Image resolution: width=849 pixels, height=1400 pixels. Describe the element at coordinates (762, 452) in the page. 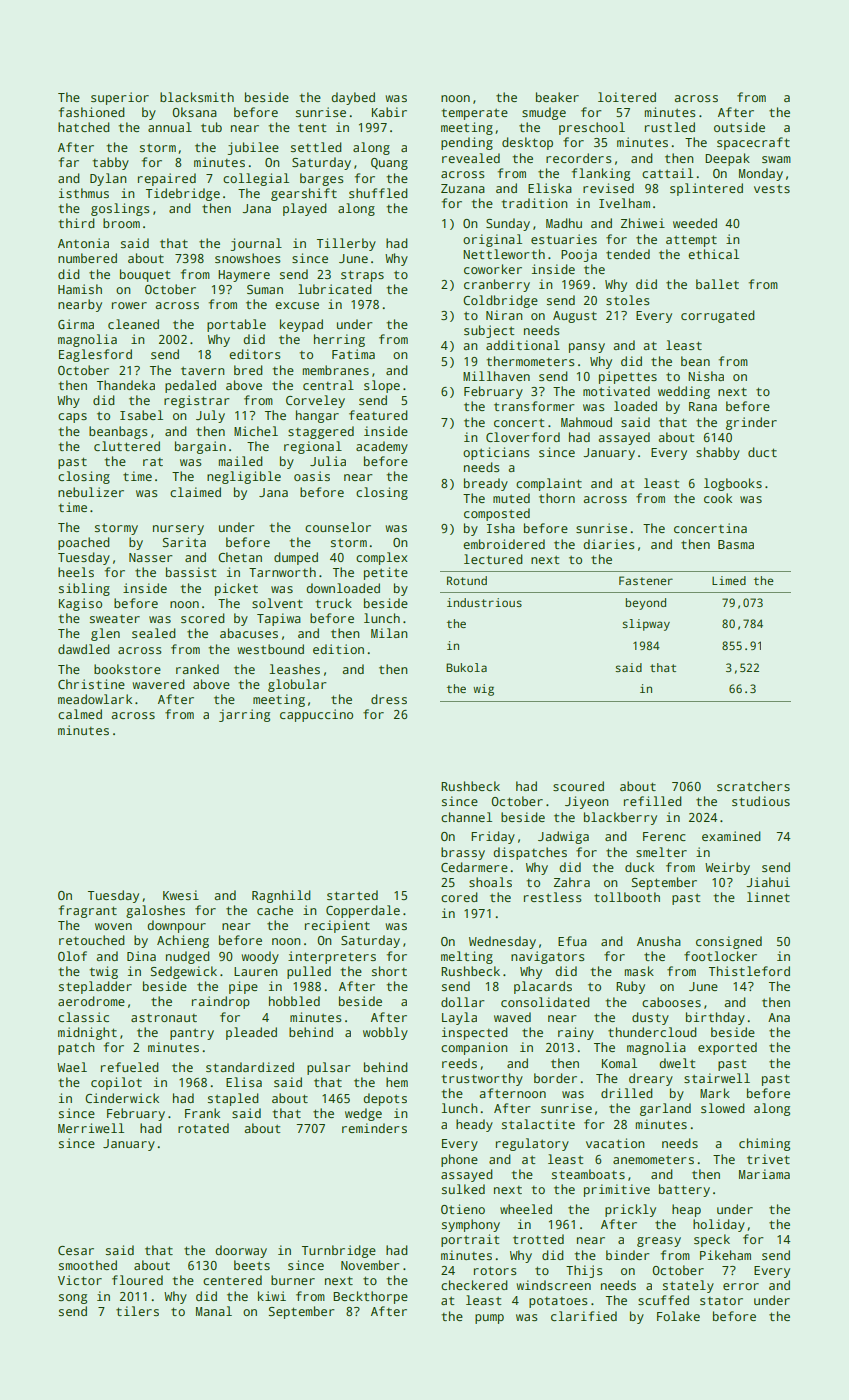

I see `duct` at that location.
